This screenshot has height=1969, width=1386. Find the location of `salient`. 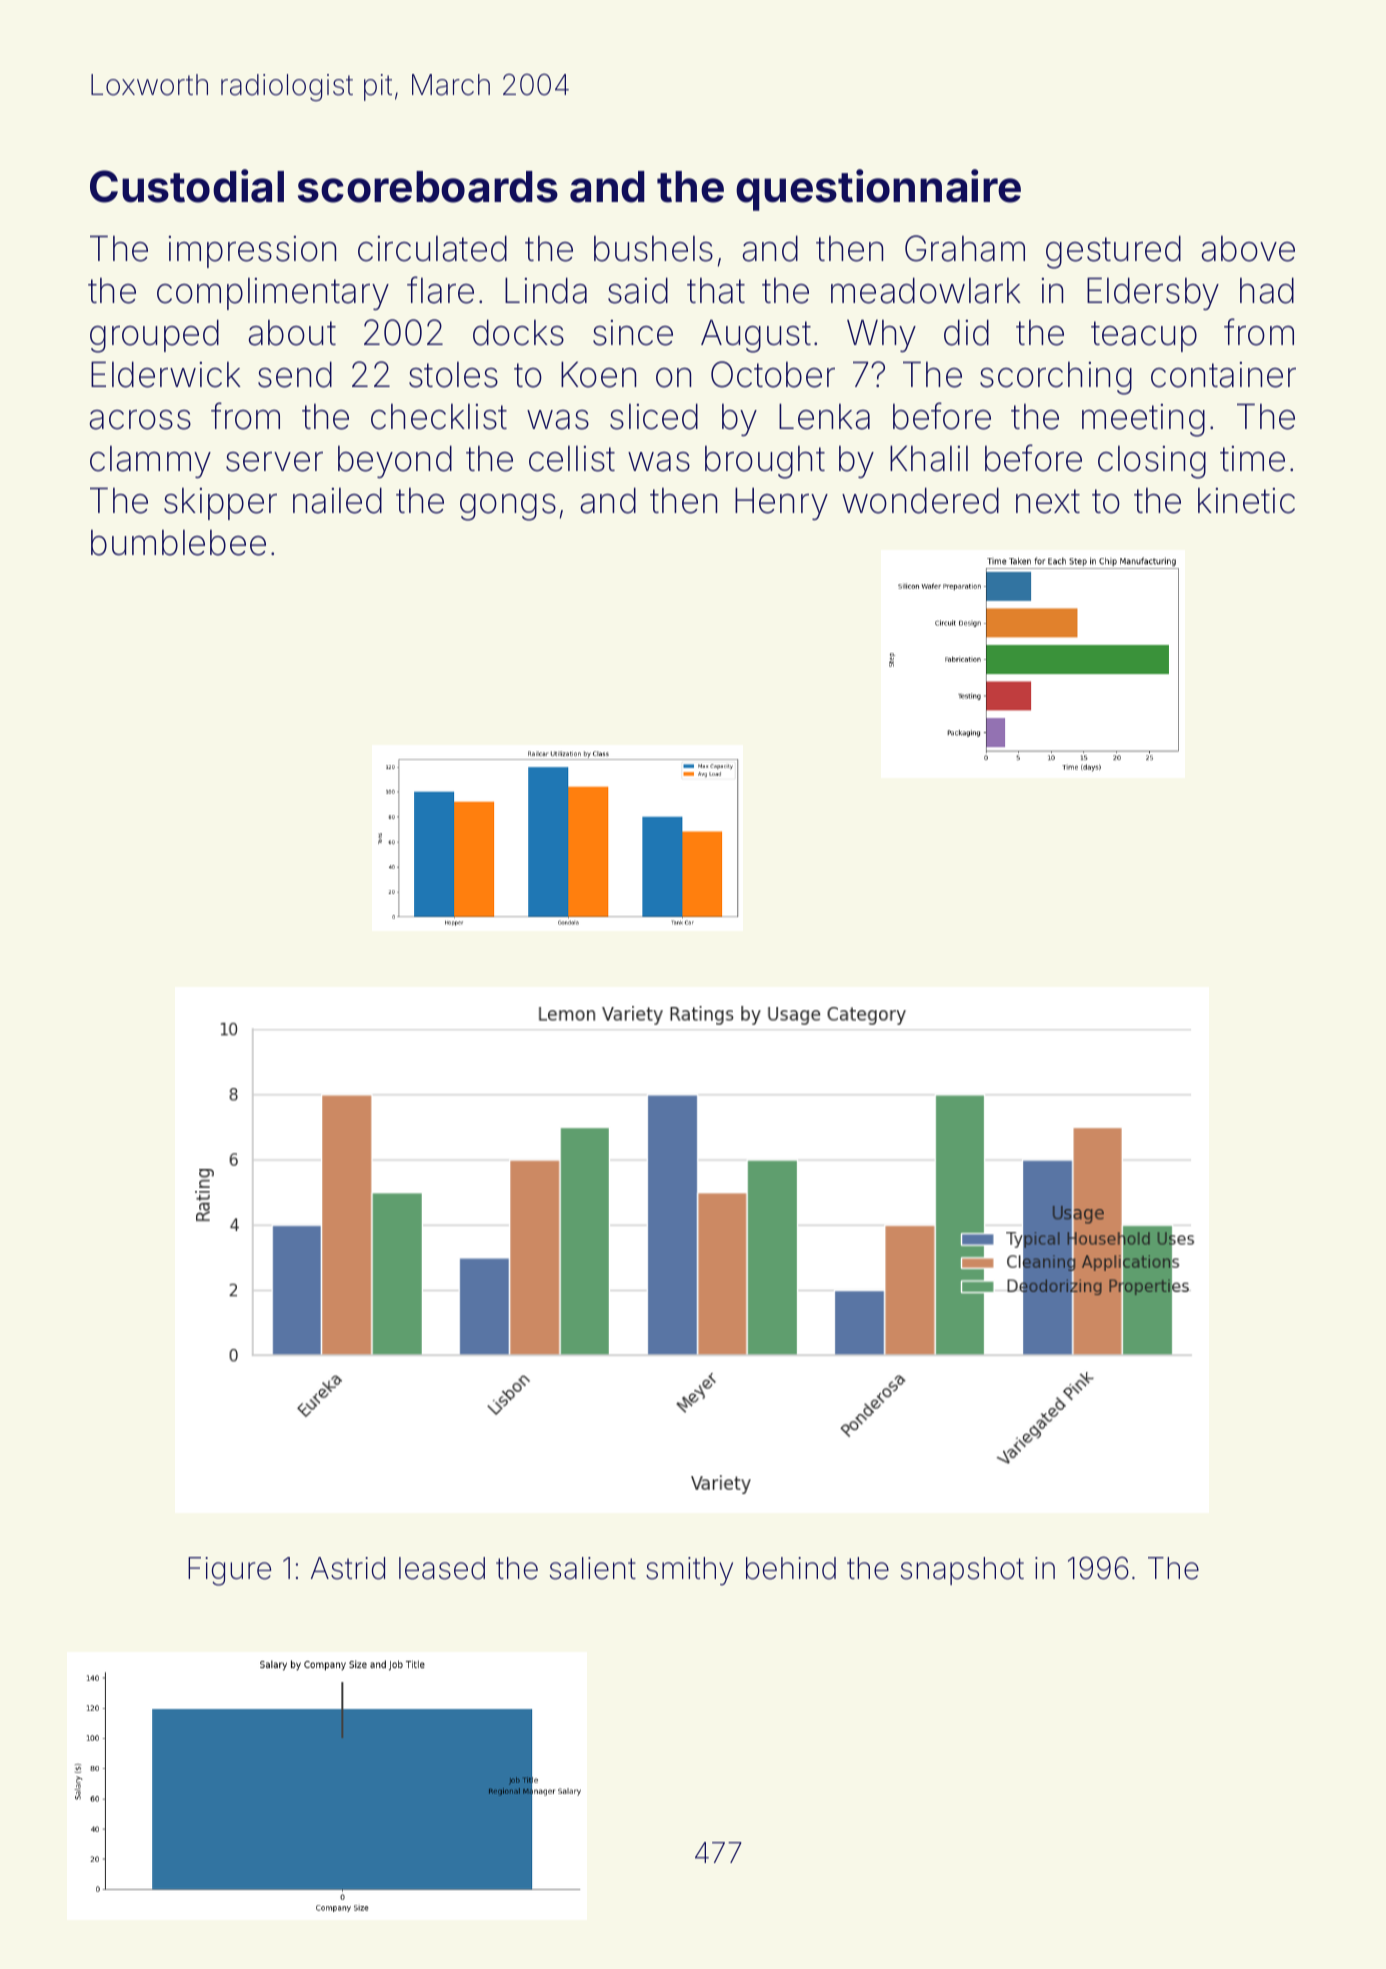

salient is located at coordinates (593, 1568).
